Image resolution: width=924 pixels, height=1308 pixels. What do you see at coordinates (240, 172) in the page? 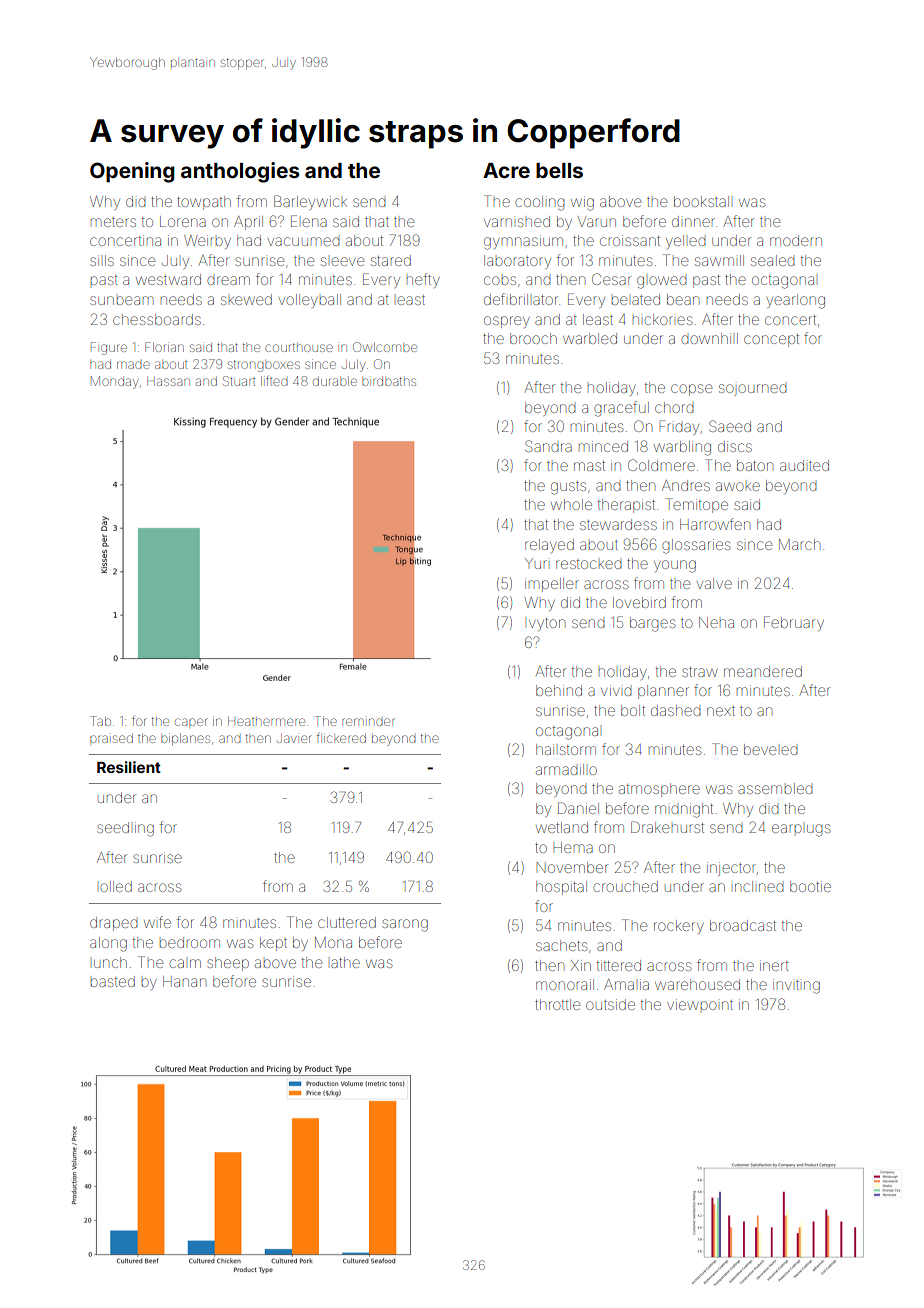
I see `anthologies` at bounding box center [240, 172].
